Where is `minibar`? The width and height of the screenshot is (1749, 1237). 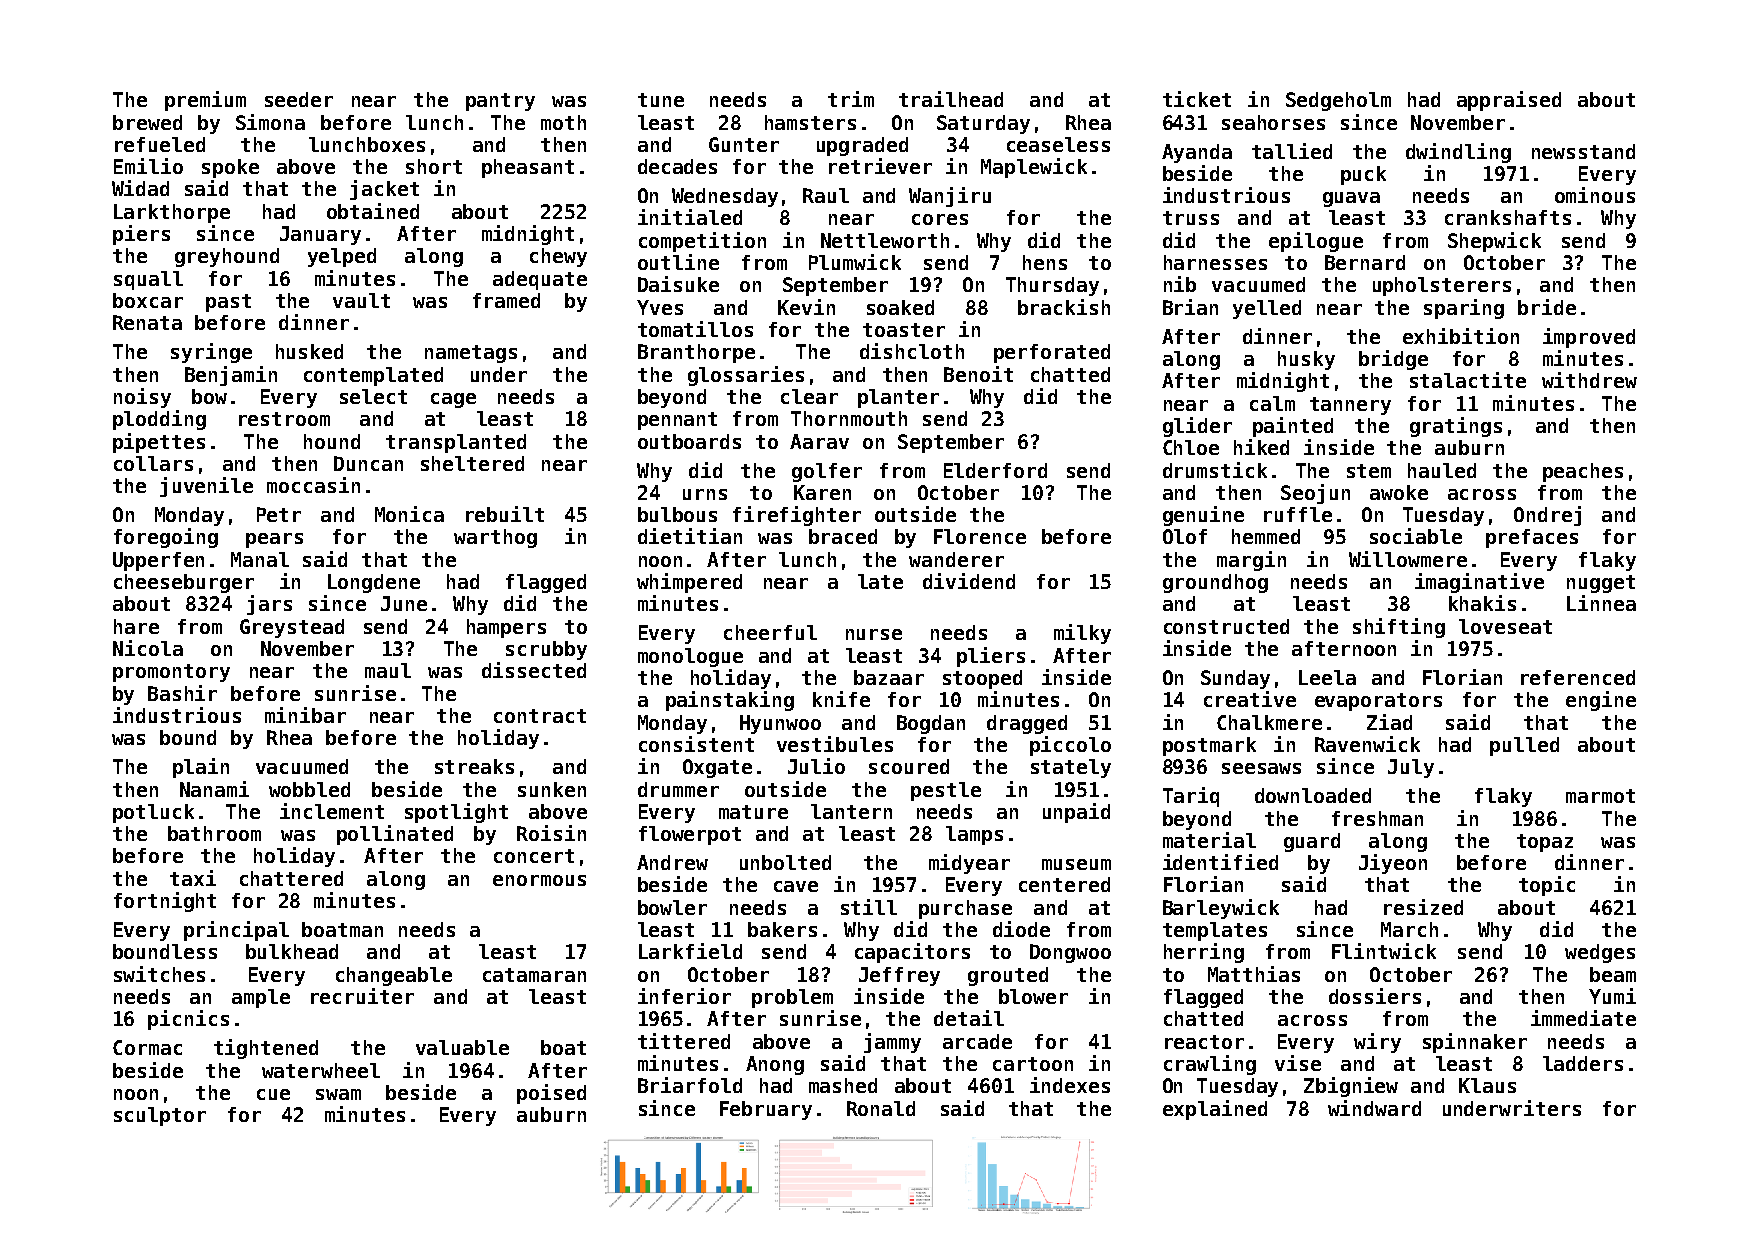
minibar is located at coordinates (305, 715).
